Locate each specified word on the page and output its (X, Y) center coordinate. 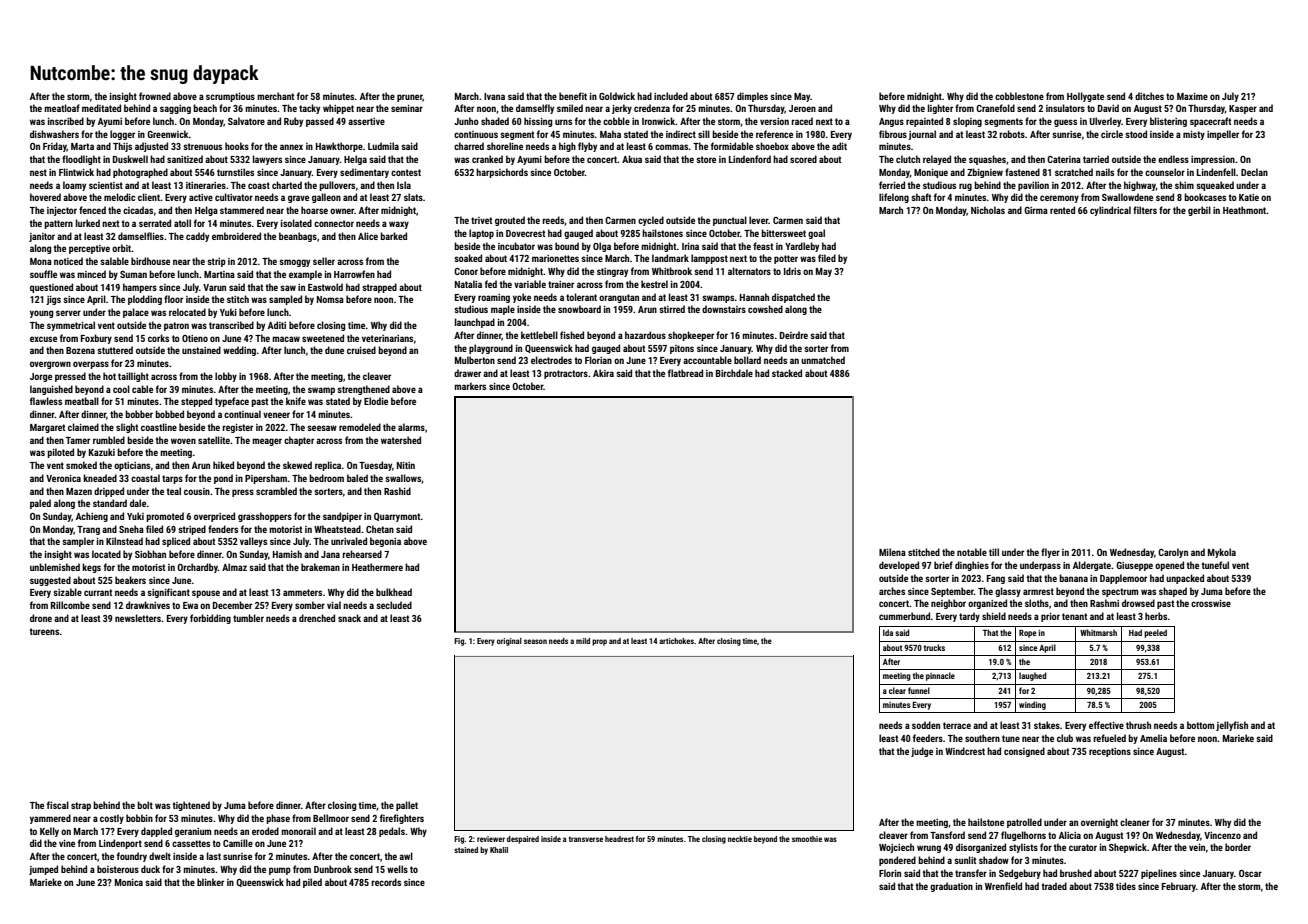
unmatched (823, 360)
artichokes (676, 641)
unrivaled (349, 541)
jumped (43, 870)
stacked (787, 373)
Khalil (499, 850)
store (706, 159)
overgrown (50, 365)
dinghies (972, 566)
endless (1173, 159)
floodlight (81, 160)
